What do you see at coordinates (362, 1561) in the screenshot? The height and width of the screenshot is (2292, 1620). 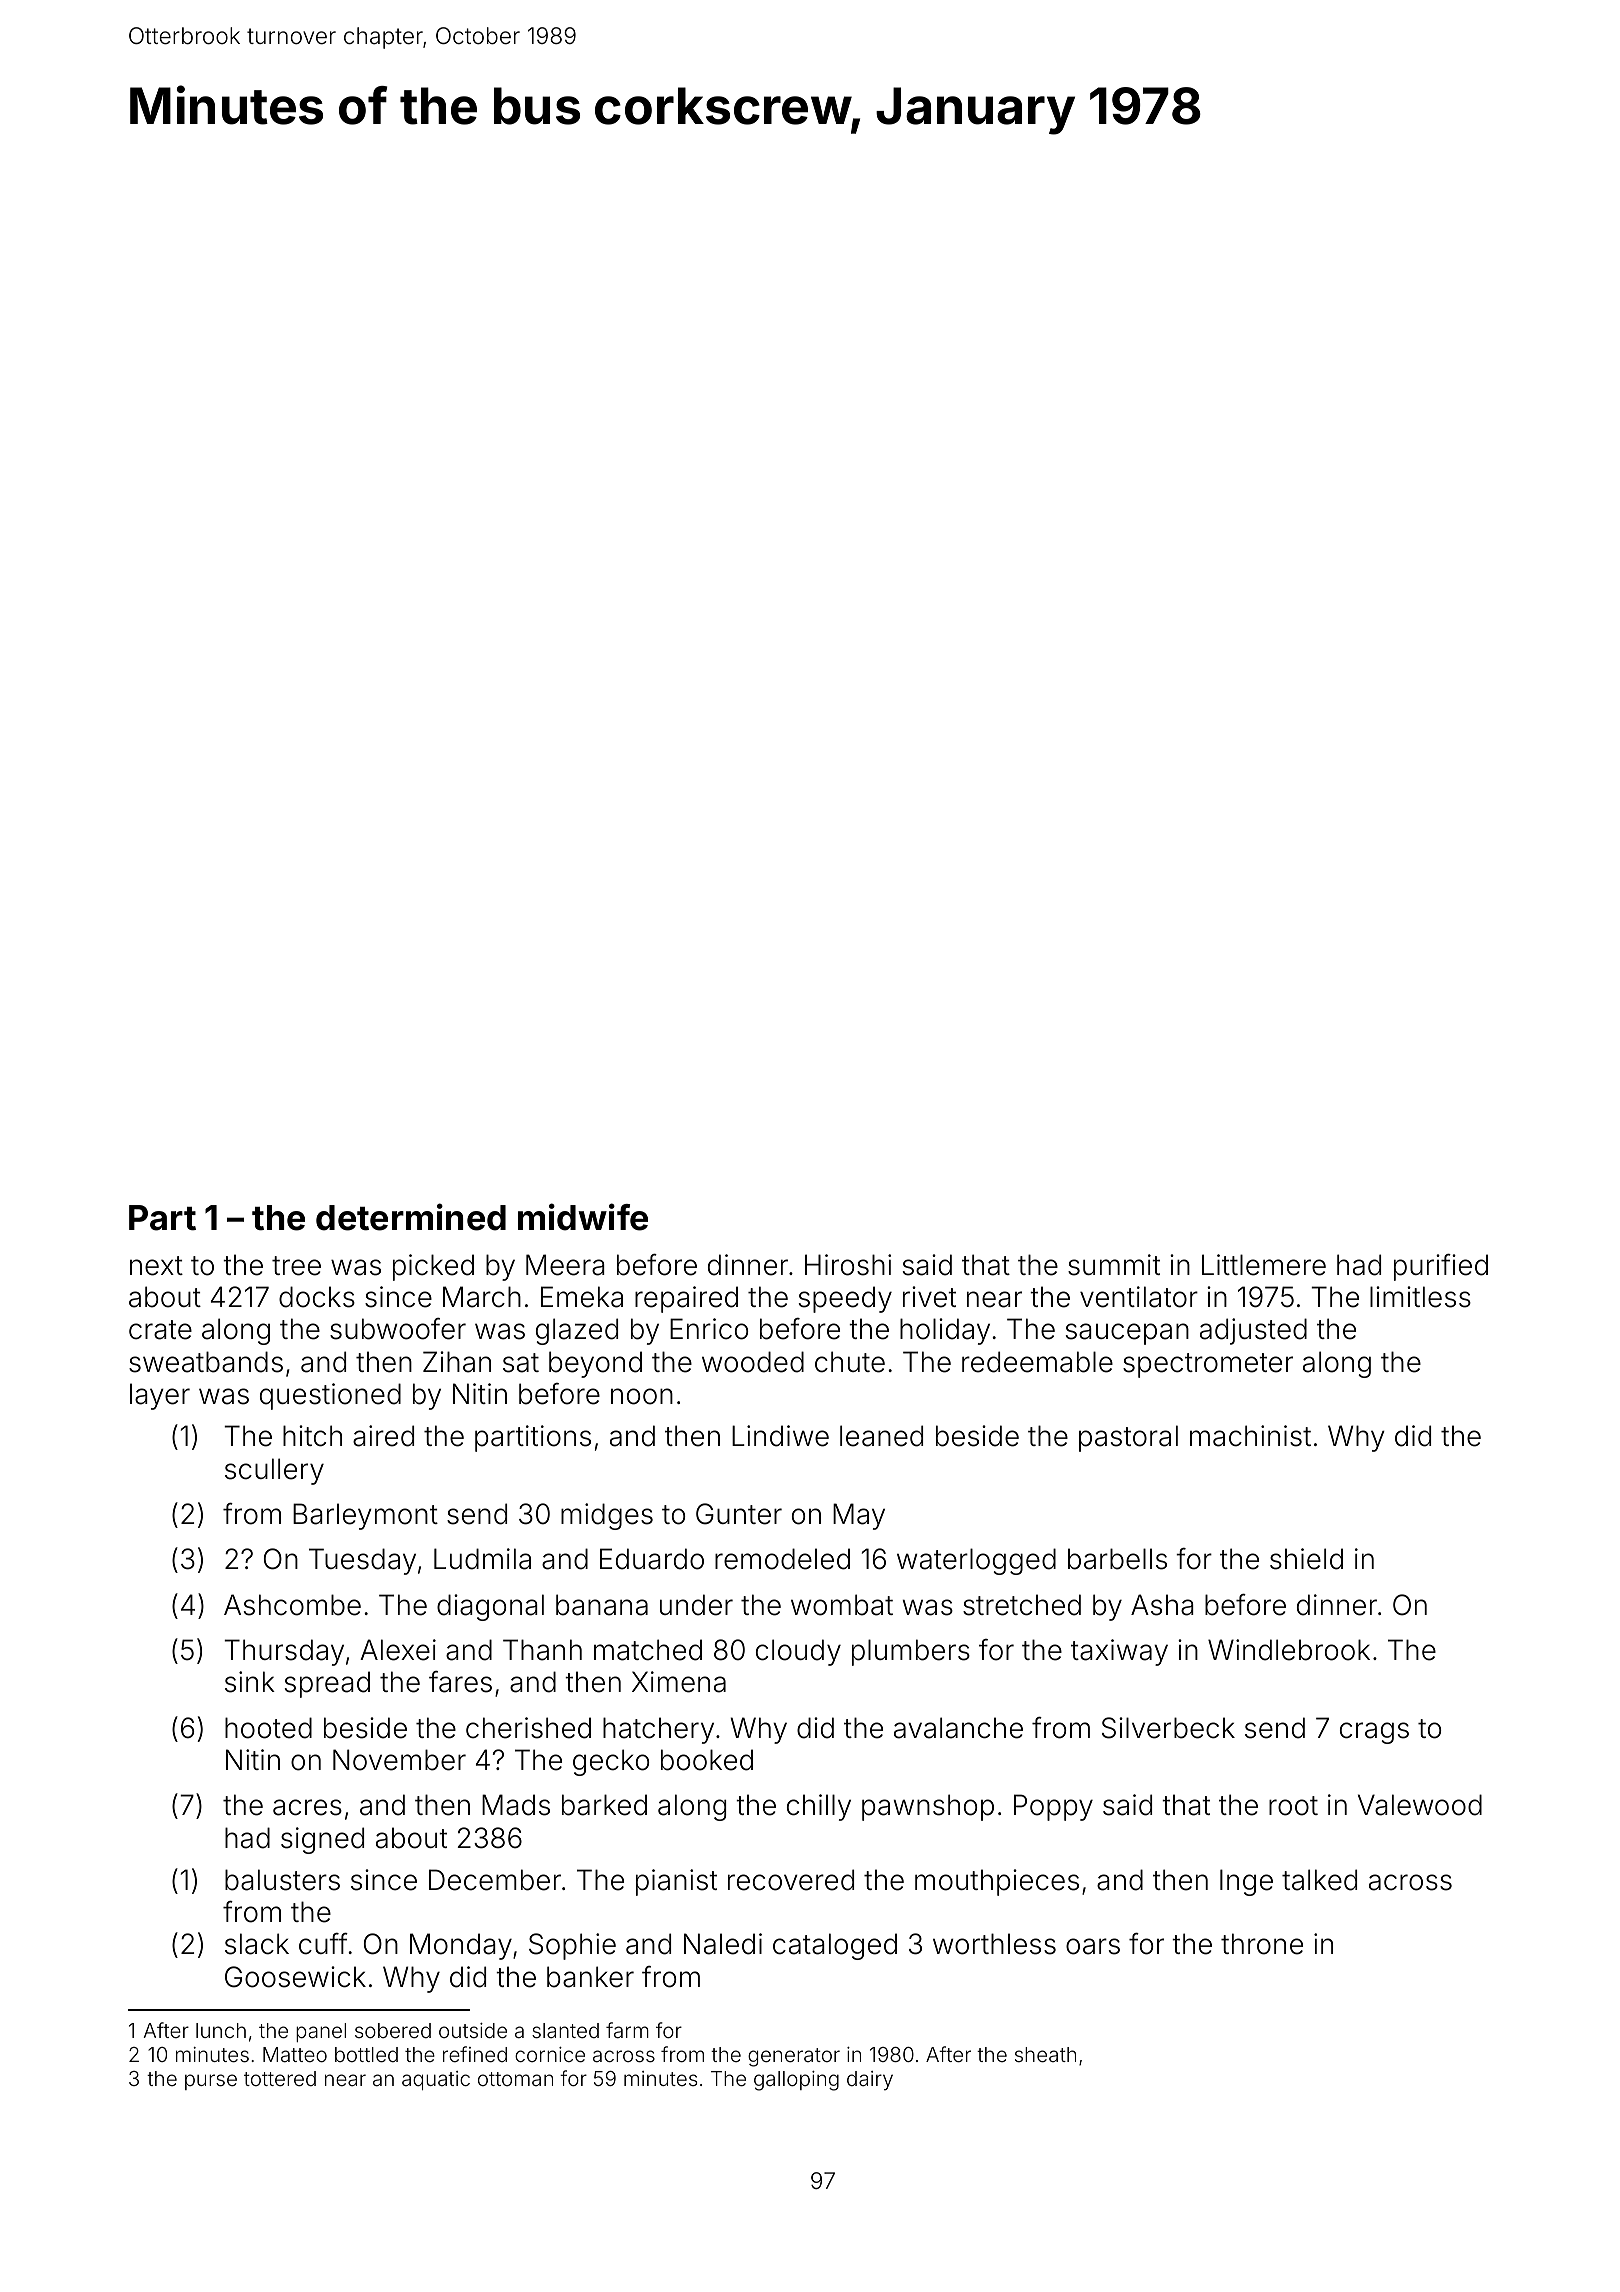 I see `Tuesday` at bounding box center [362, 1561].
